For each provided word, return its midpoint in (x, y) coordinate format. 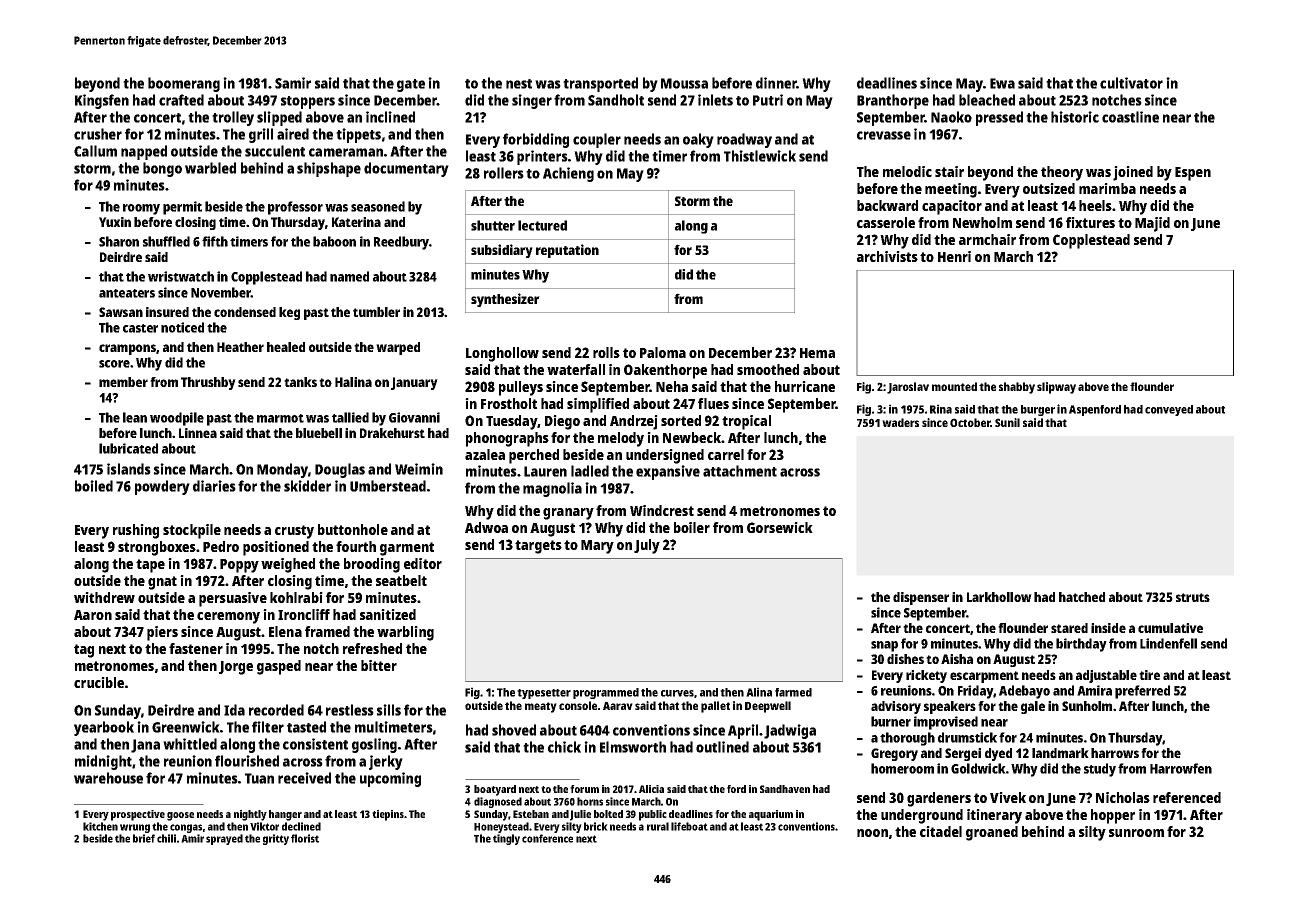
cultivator (1131, 83)
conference (547, 838)
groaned (992, 833)
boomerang (184, 84)
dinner (776, 83)
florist (305, 838)
